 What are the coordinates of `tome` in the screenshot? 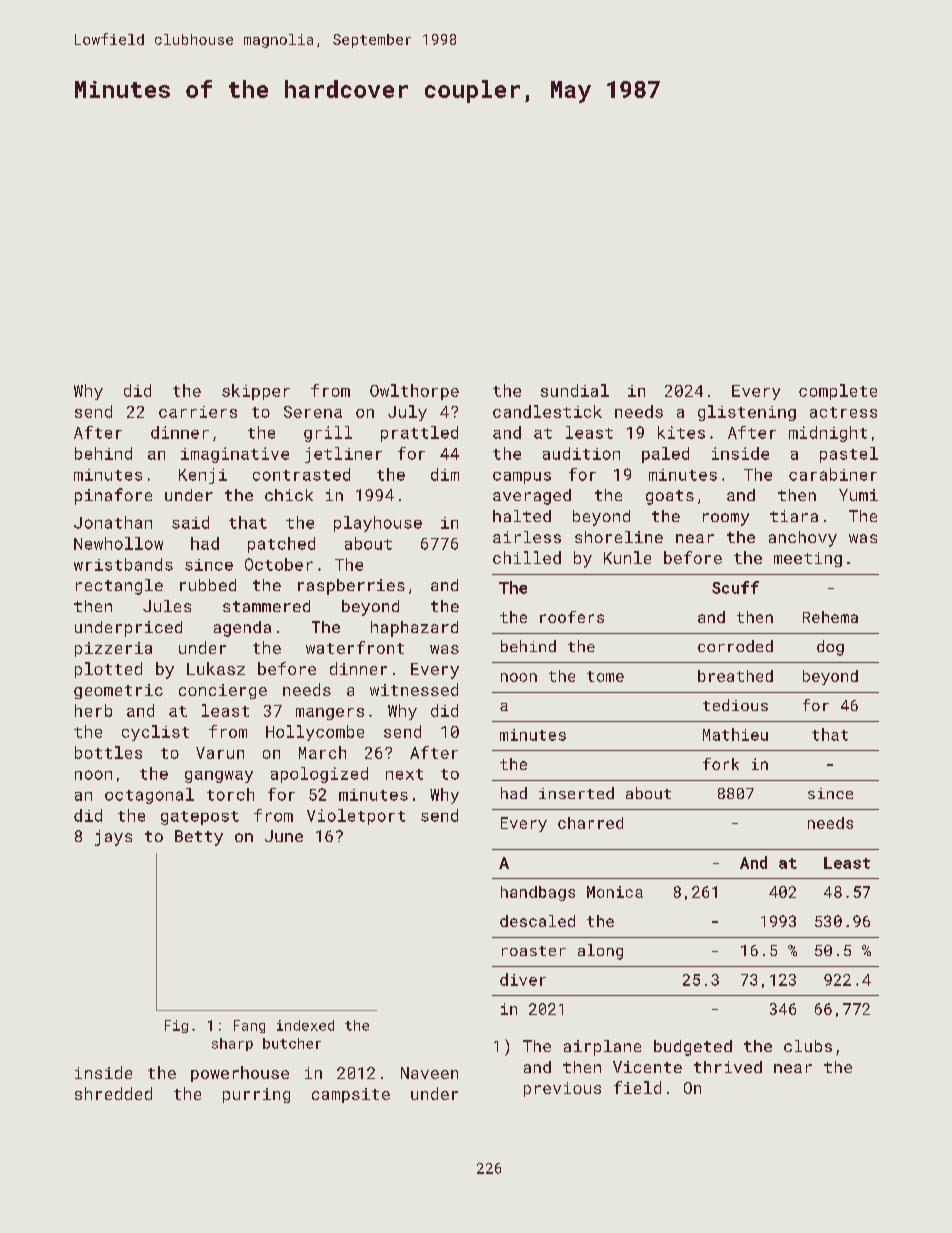 It's located at (605, 676).
